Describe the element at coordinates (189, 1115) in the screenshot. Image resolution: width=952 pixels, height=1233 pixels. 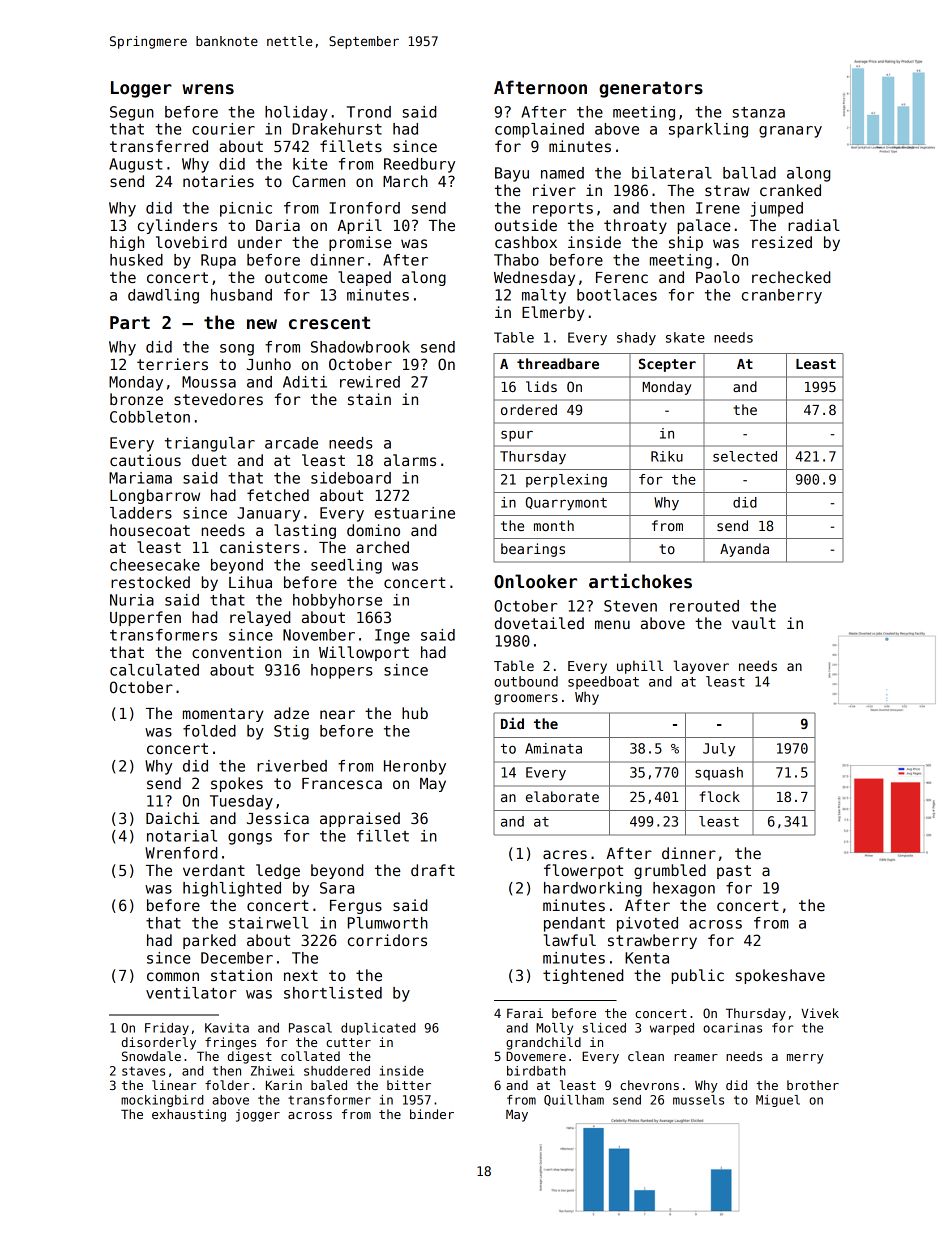
I see `exhausting` at that location.
